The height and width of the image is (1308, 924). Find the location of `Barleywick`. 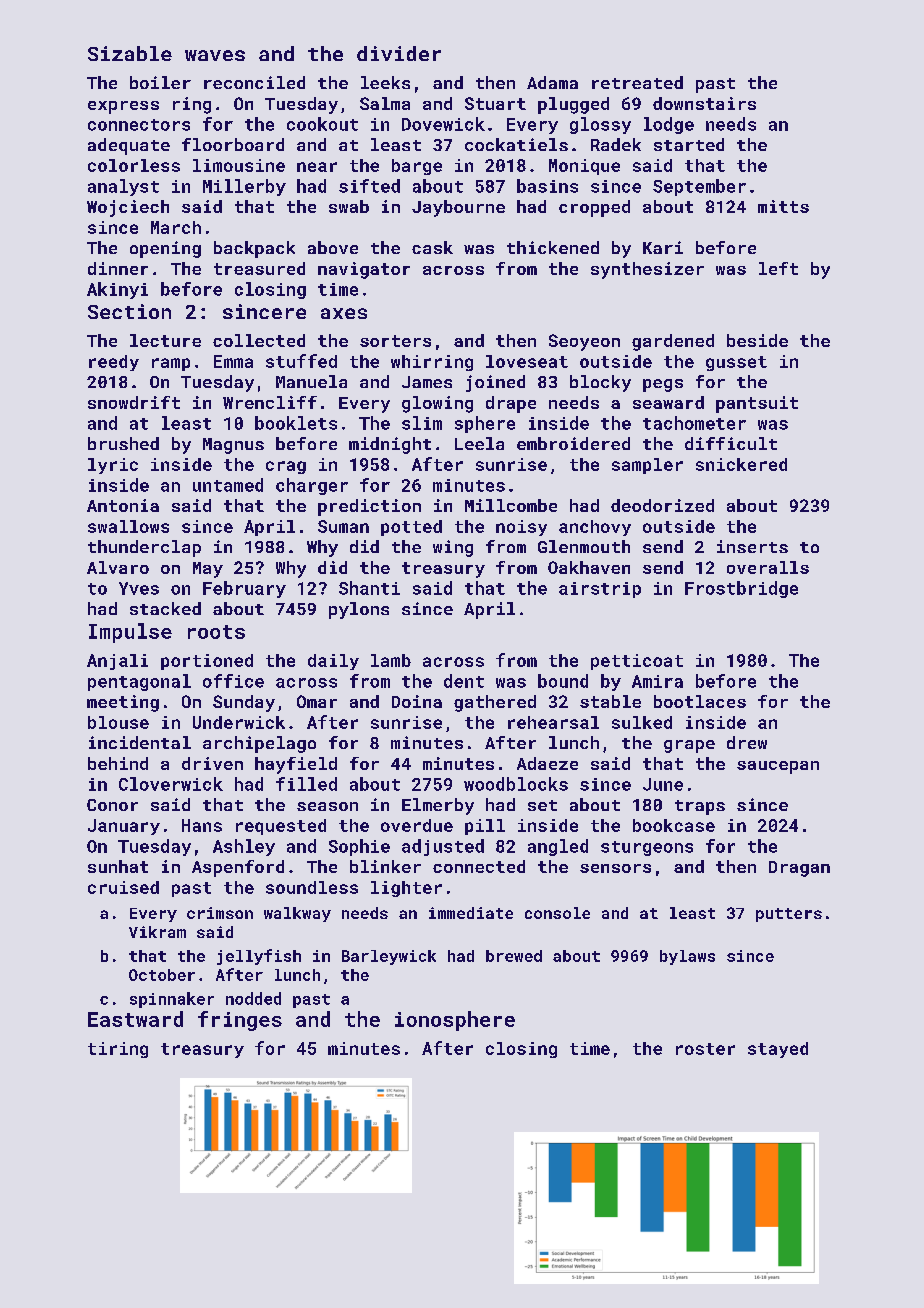

Barleywick is located at coordinates (389, 957).
